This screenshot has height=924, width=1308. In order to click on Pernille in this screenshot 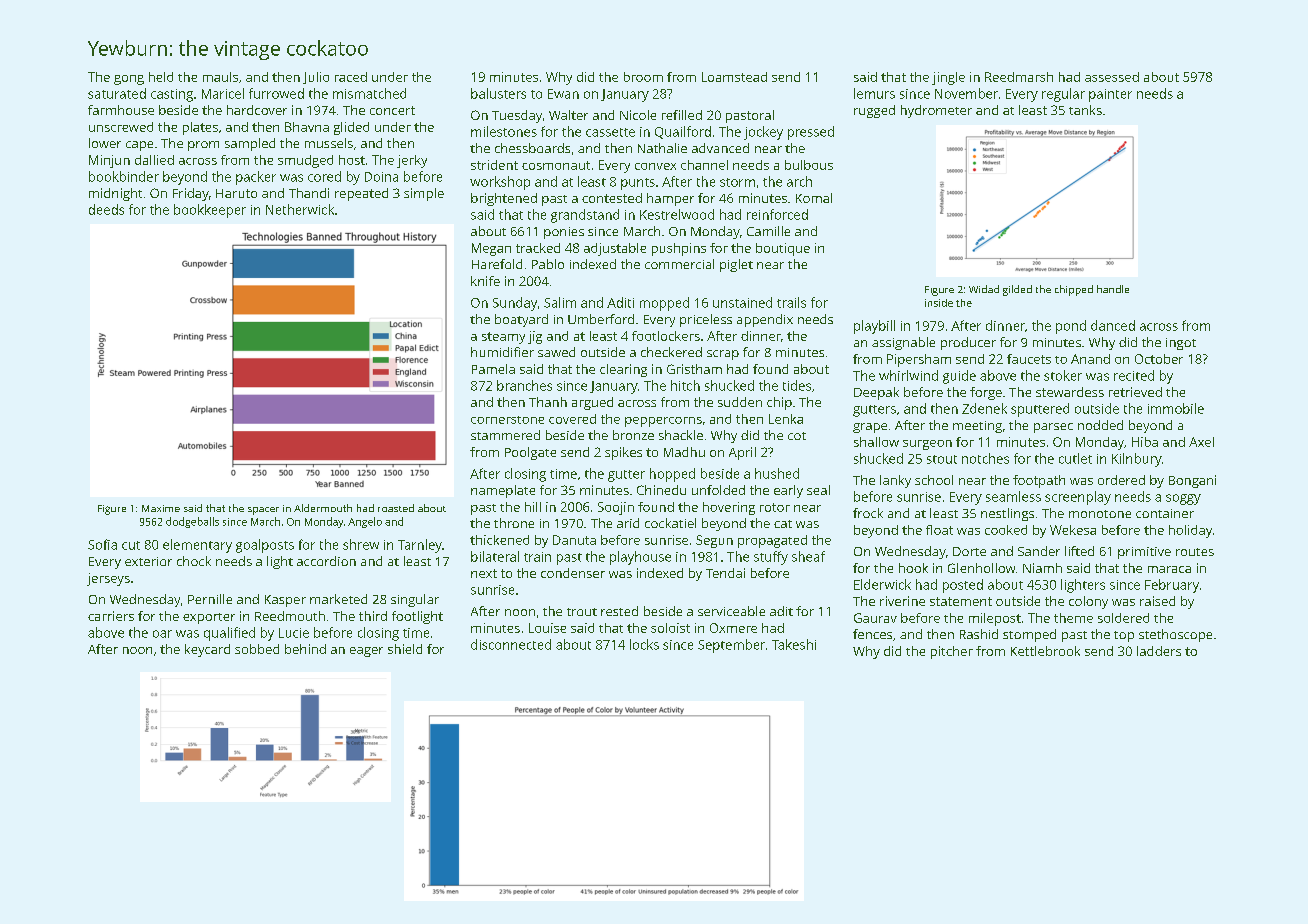, I will do `click(210, 599)`.
